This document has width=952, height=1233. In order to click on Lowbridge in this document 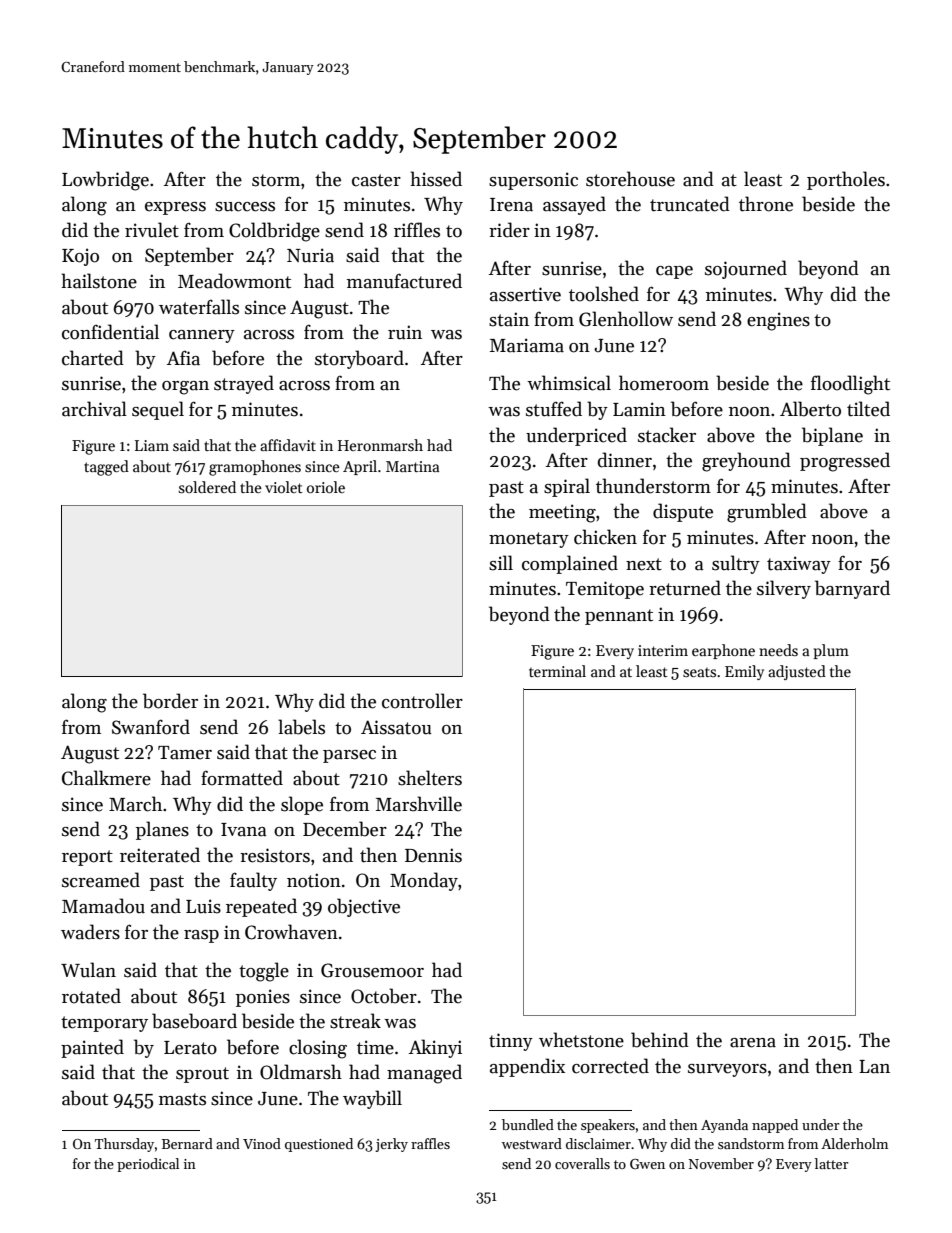, I will do `click(105, 181)`.
